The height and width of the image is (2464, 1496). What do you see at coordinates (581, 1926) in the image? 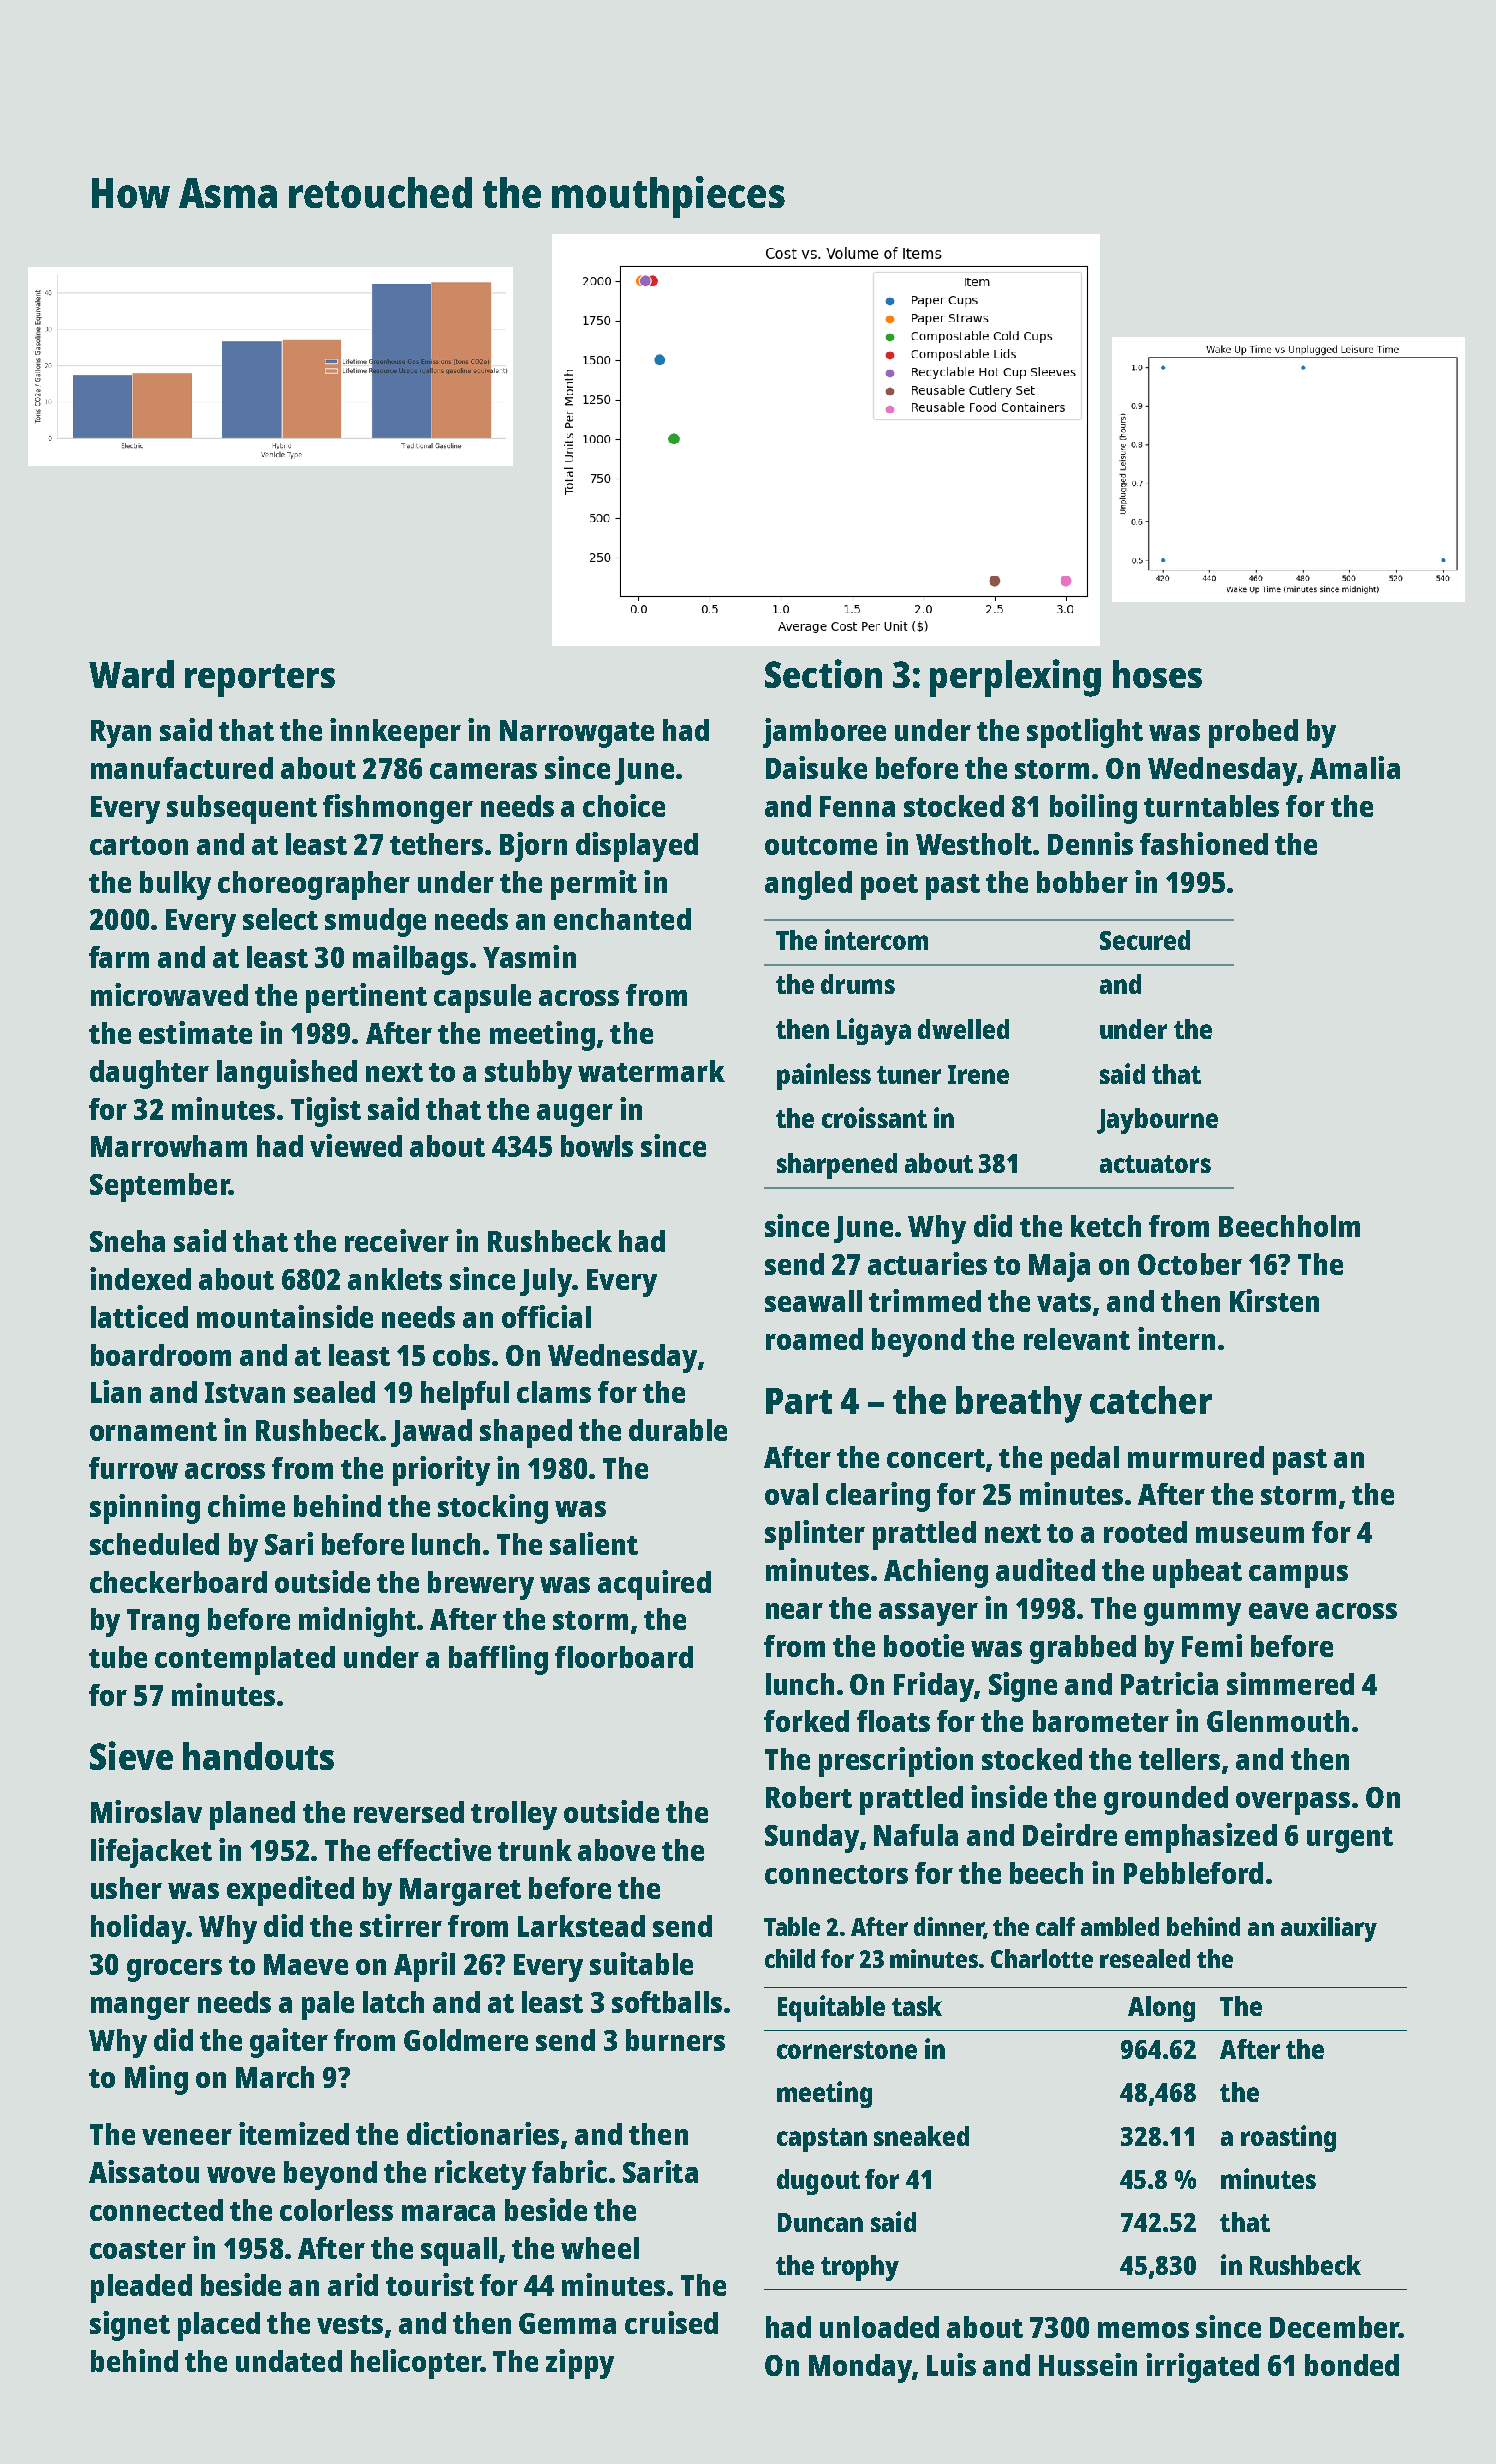
I see `Larkstead` at bounding box center [581, 1926].
